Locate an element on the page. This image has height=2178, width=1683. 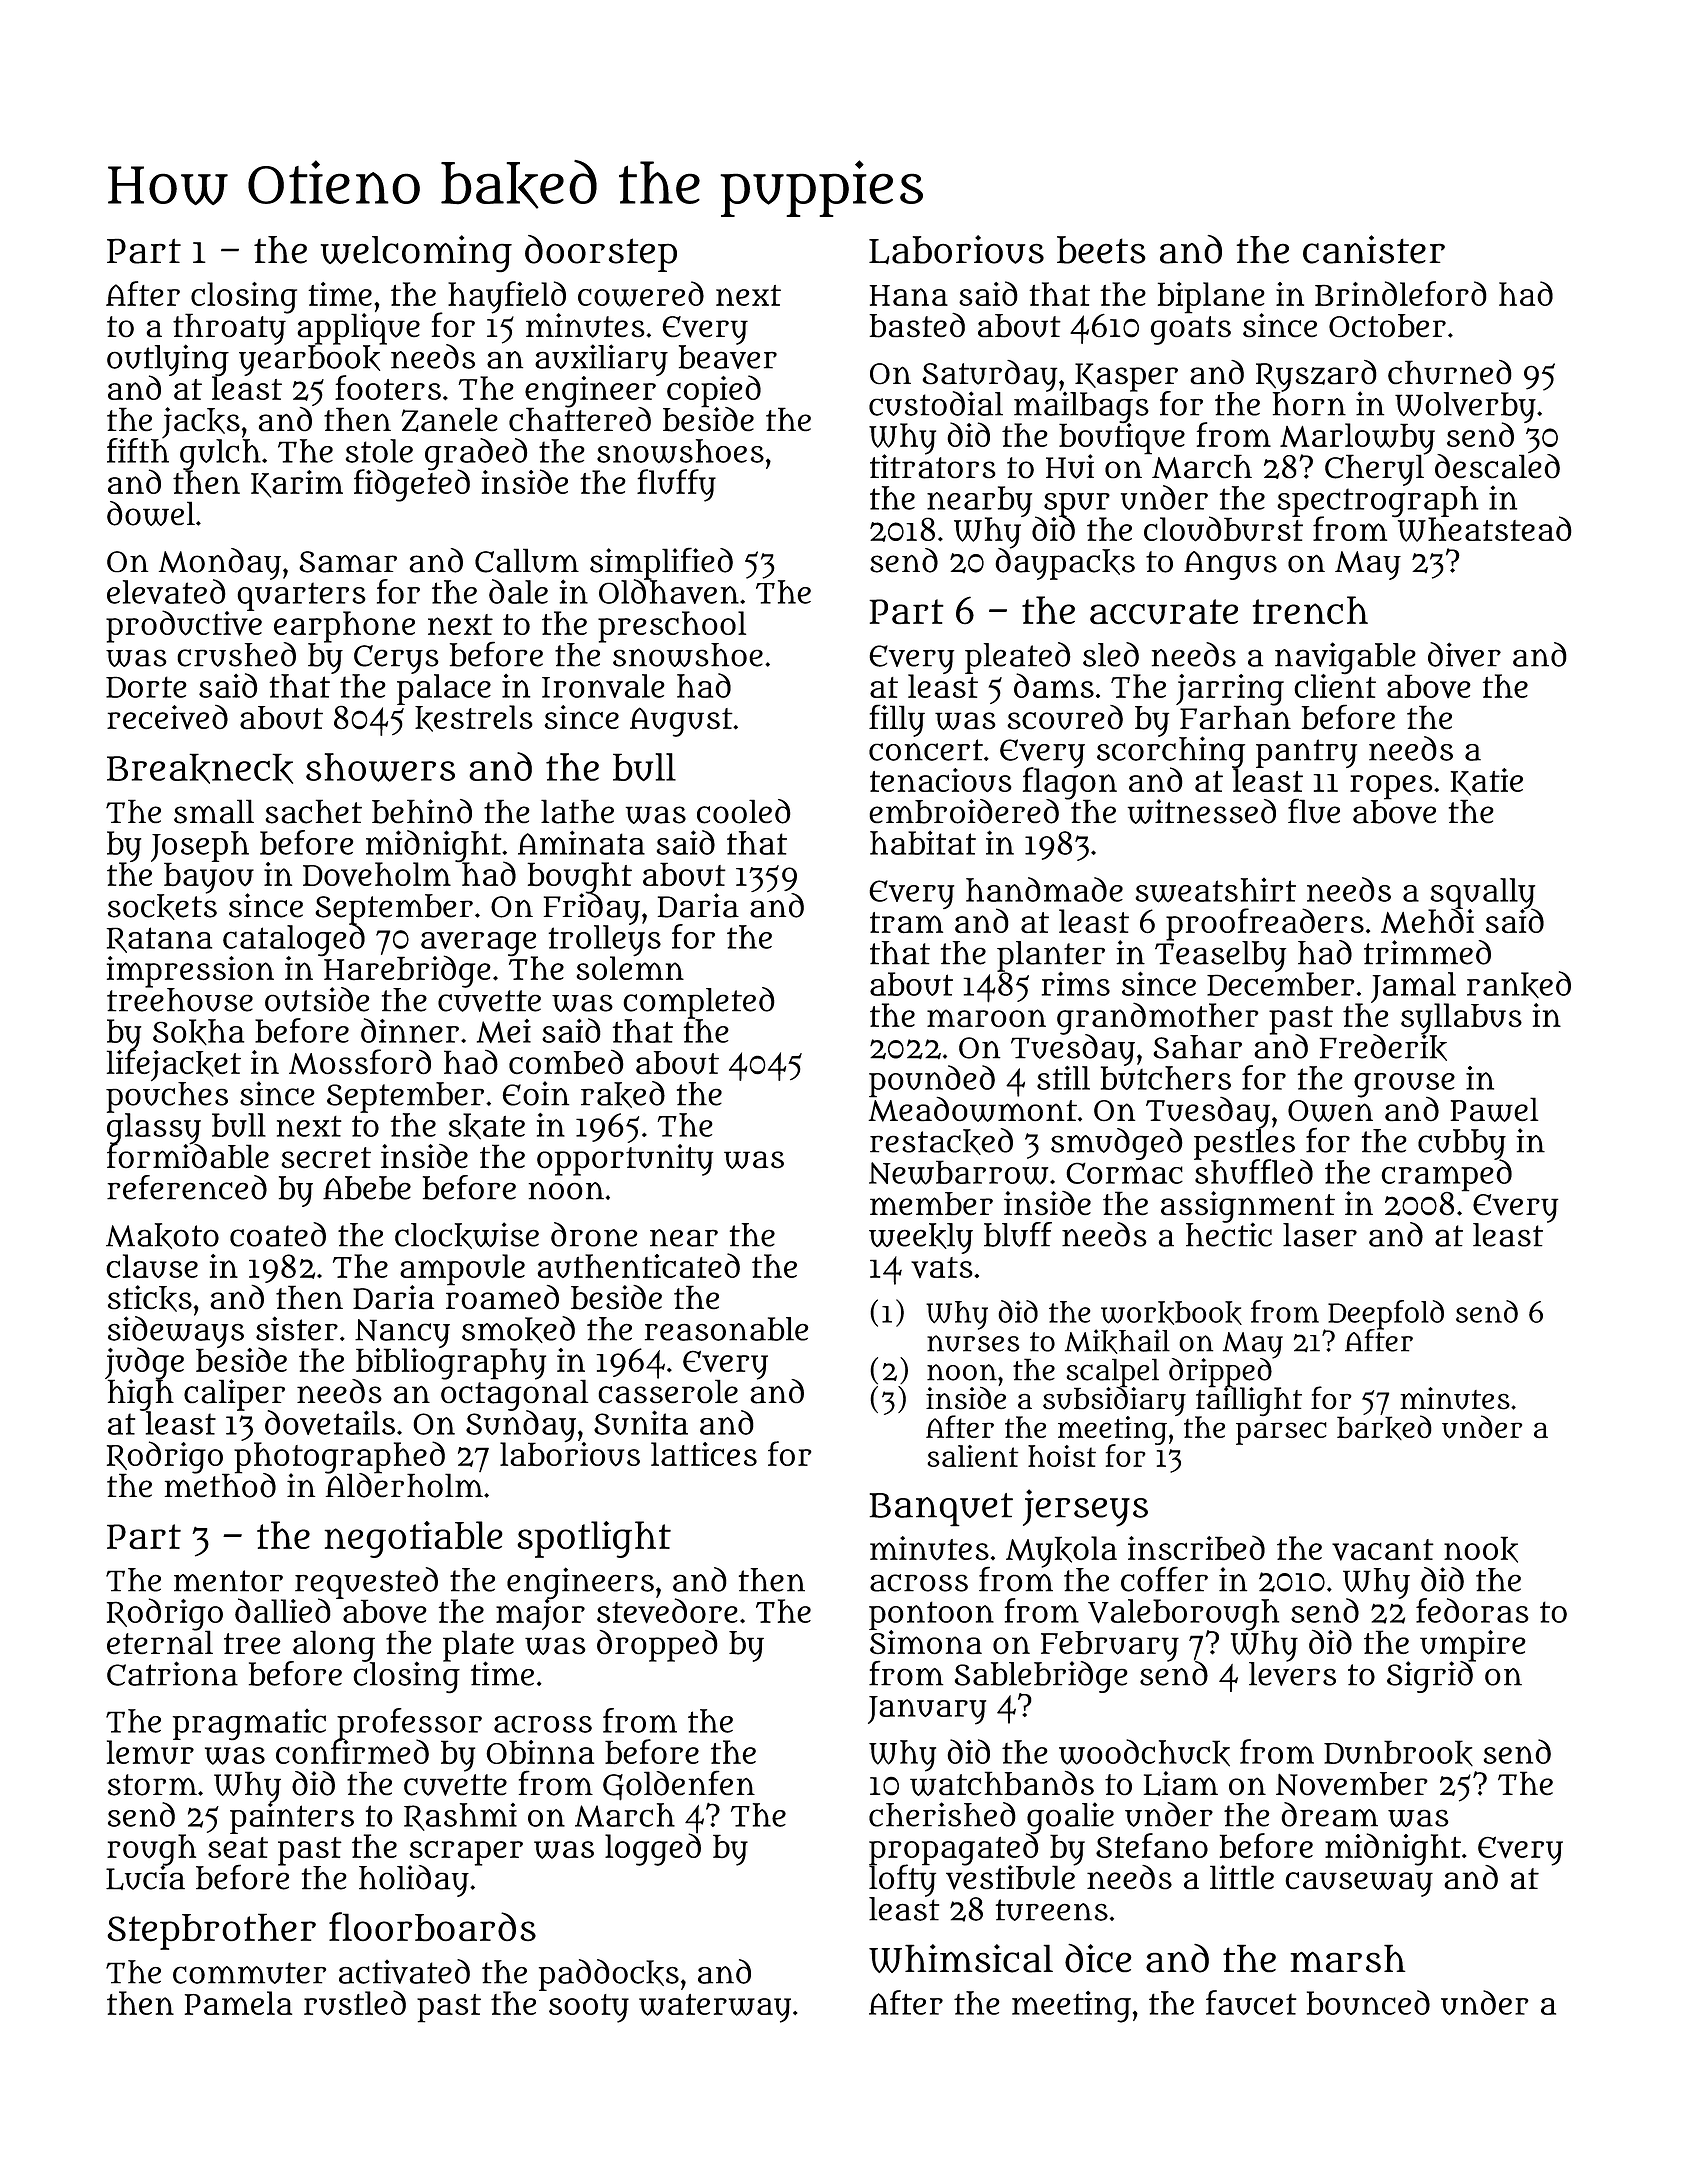
nook is located at coordinates (1481, 1549).
